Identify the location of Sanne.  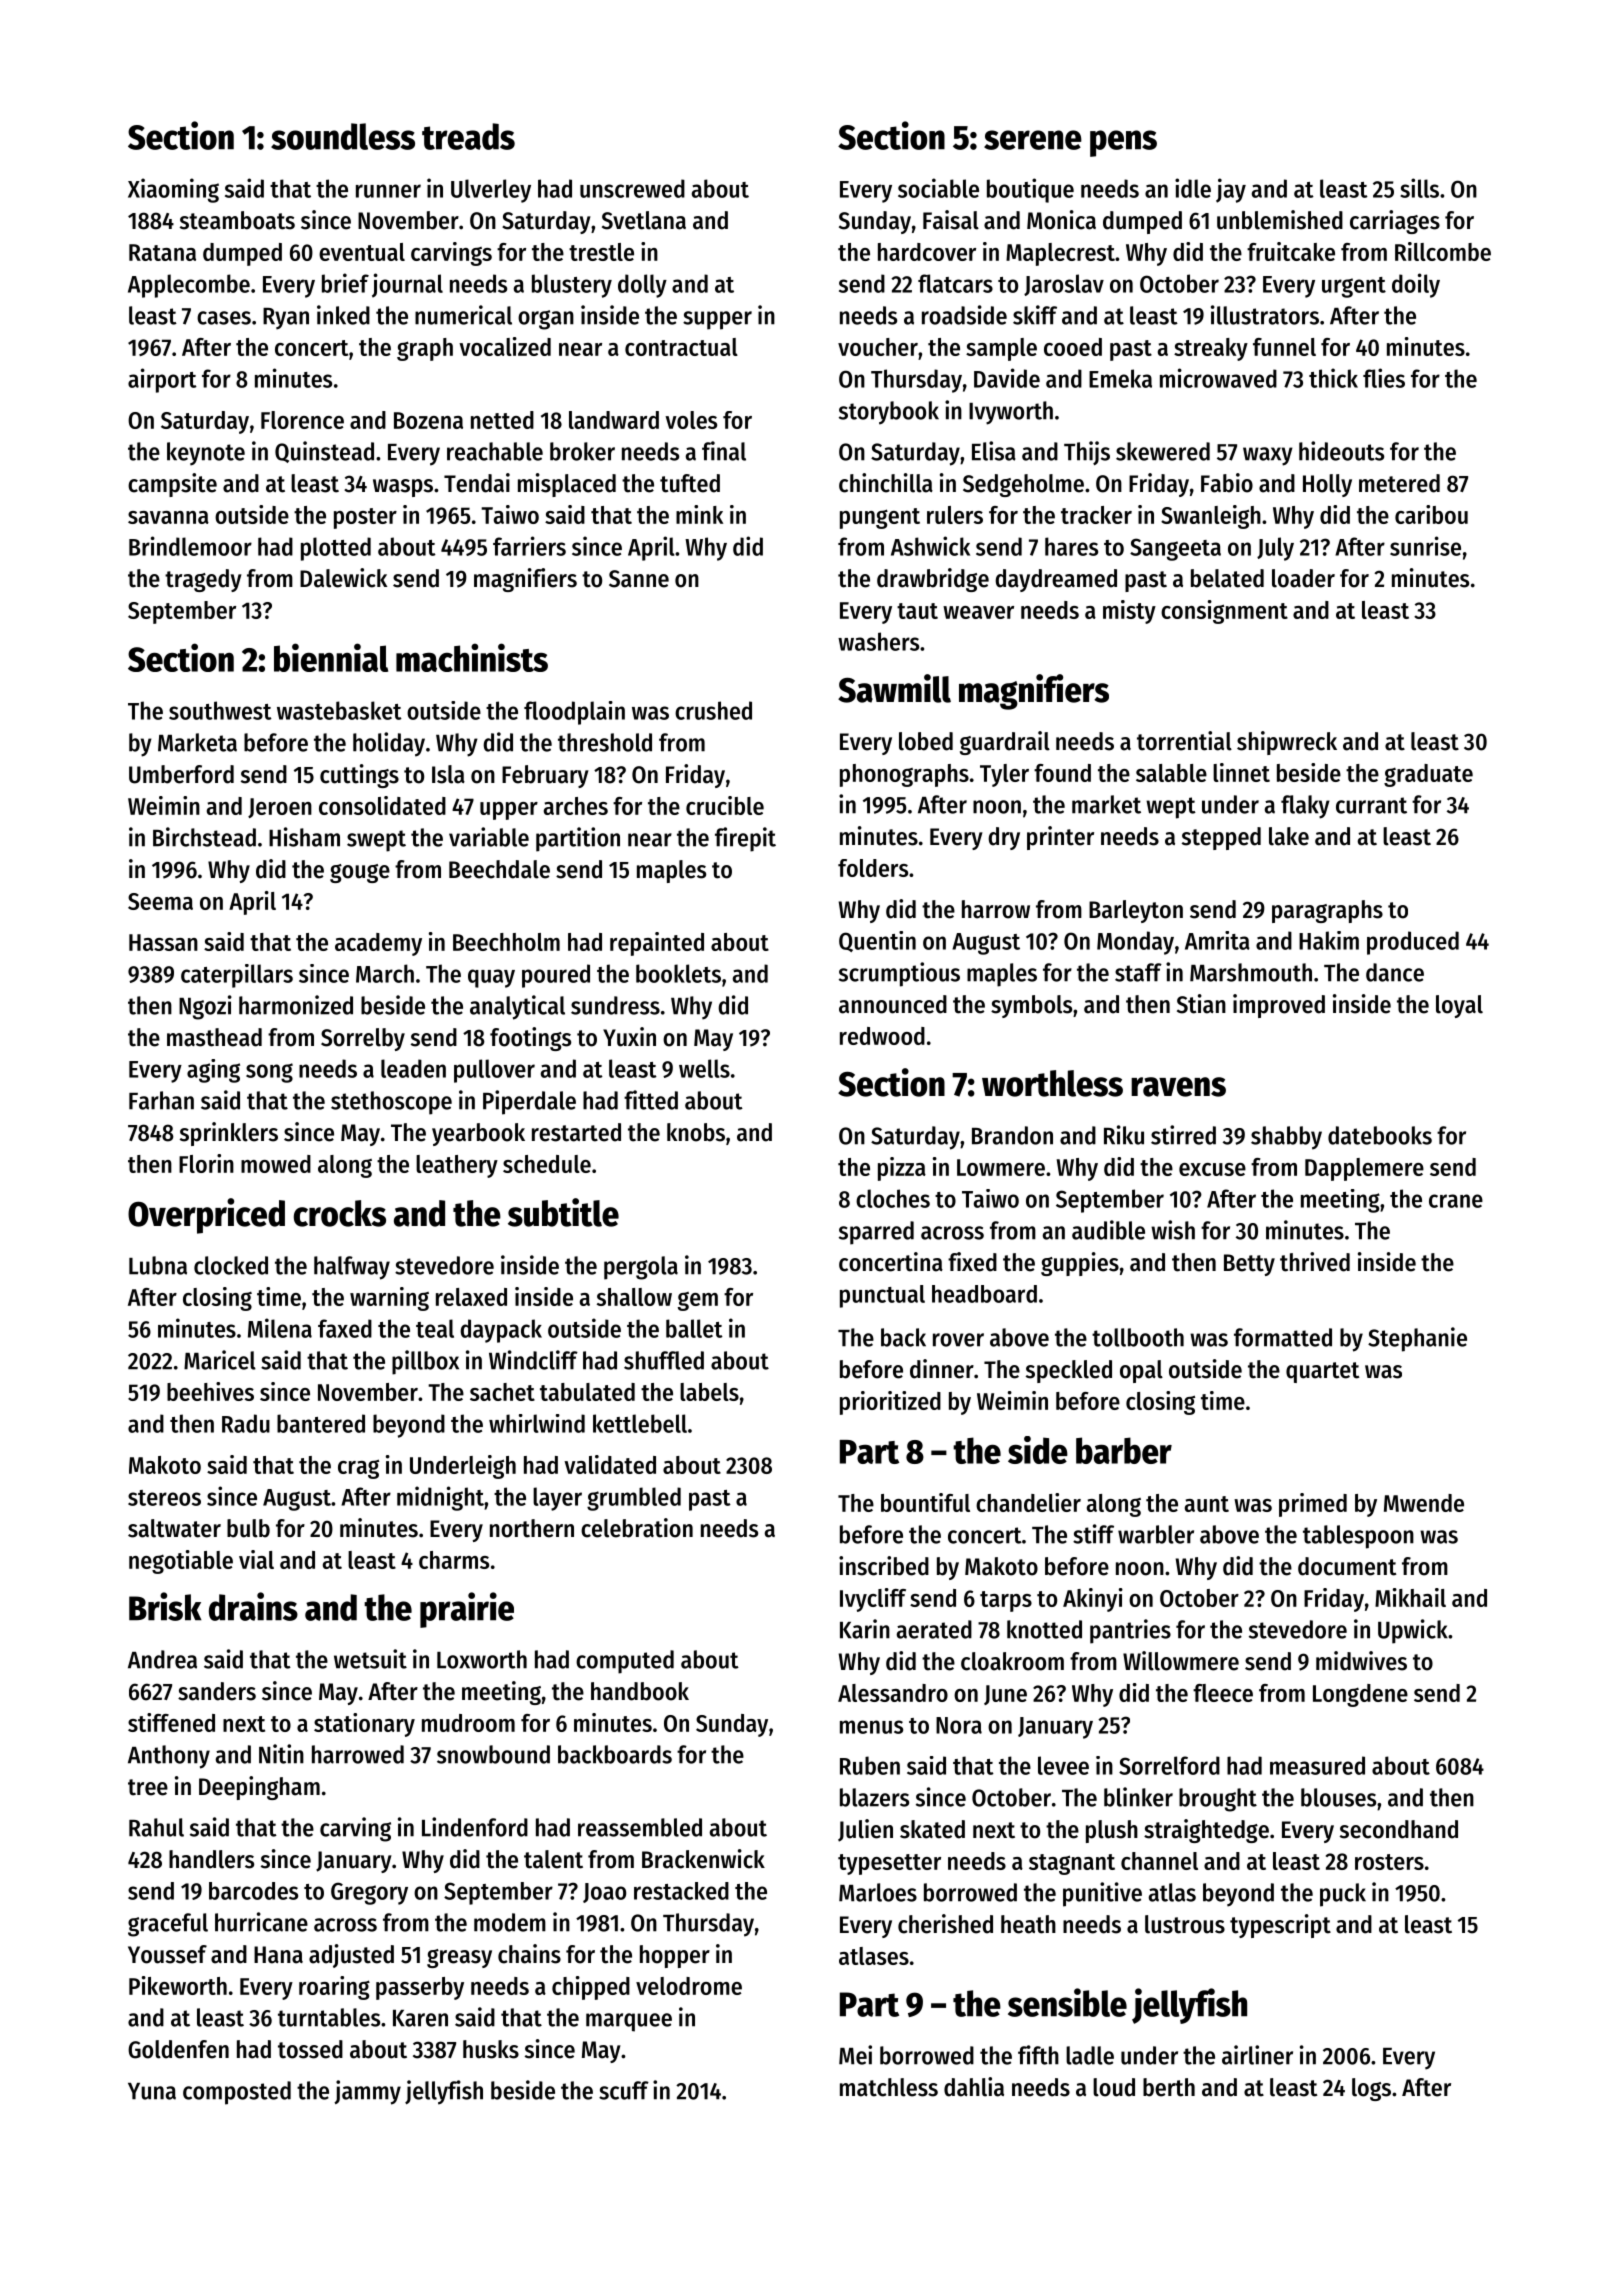
(639, 579).
